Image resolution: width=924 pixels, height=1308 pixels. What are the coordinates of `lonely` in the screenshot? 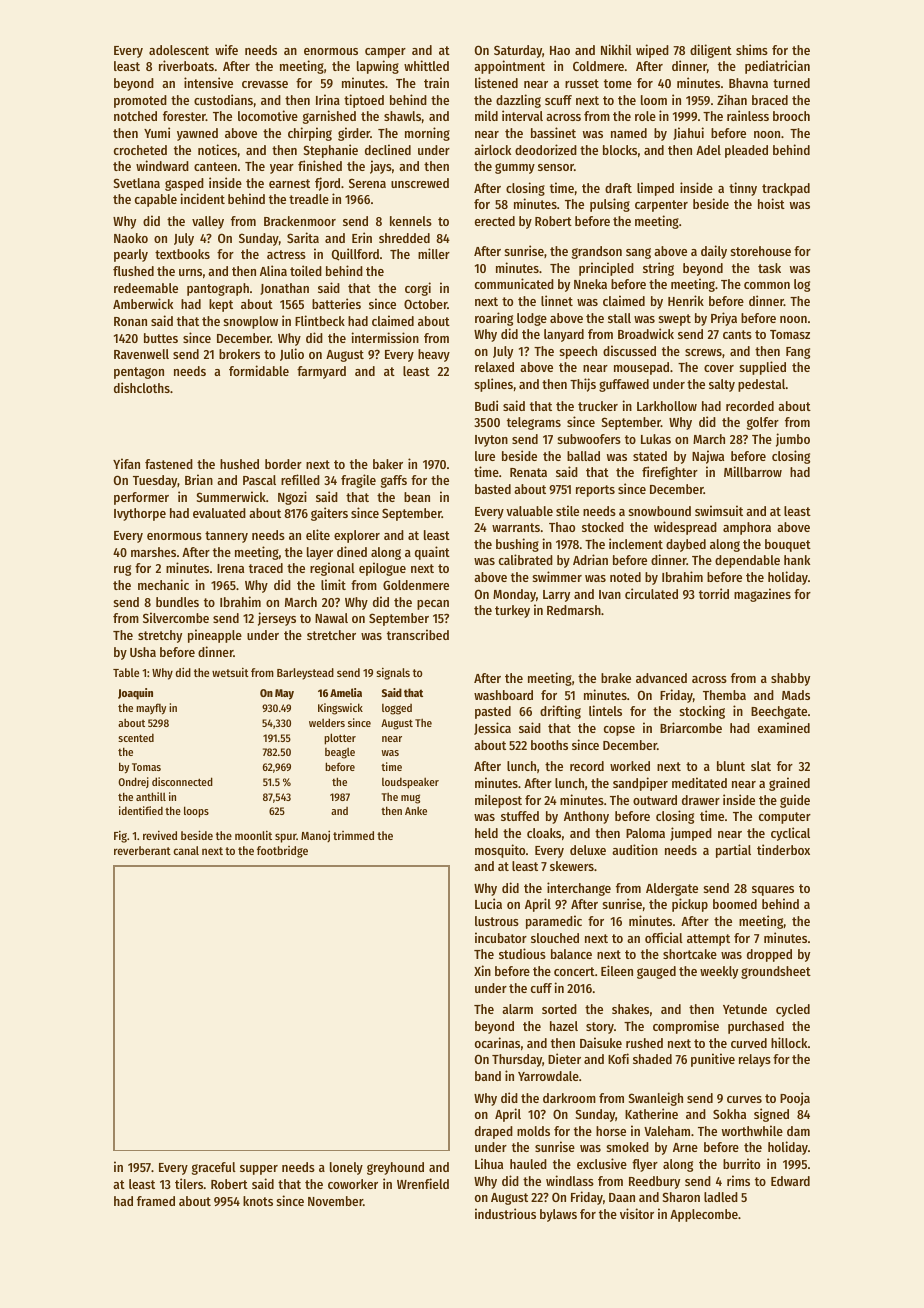 It's located at (346, 1168).
